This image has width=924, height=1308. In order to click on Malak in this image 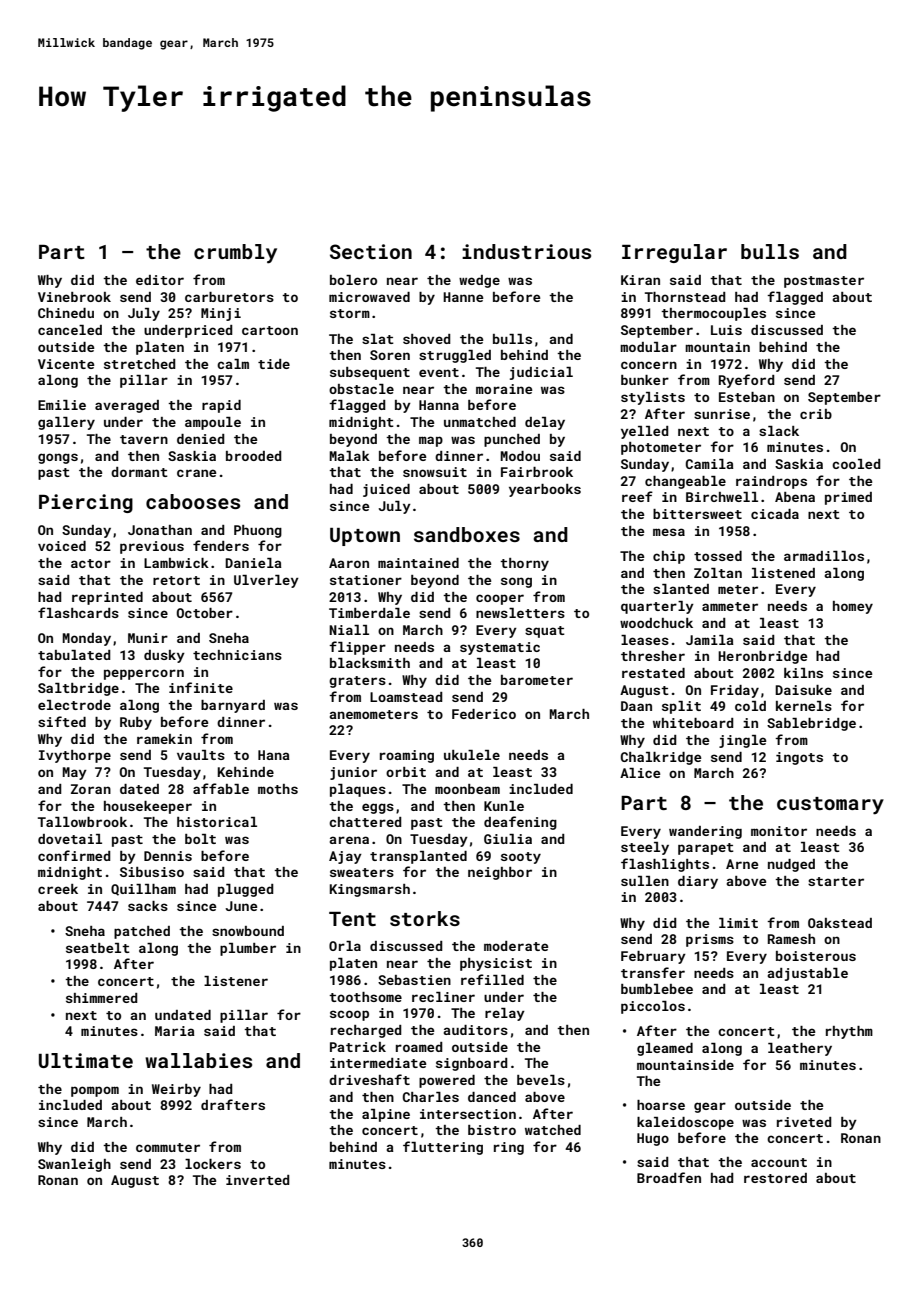, I will do `click(349, 456)`.
